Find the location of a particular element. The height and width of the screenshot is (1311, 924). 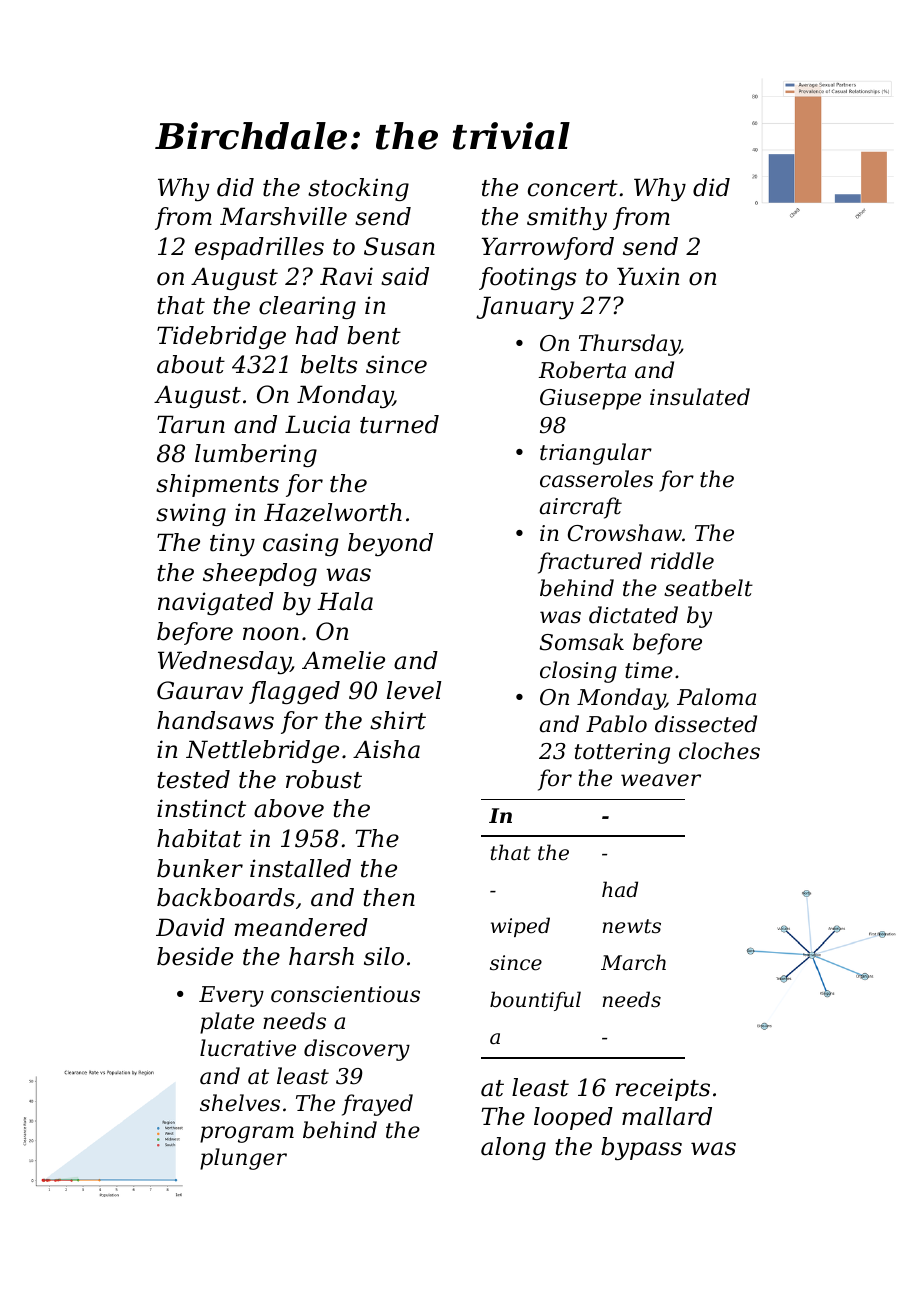

frayed is located at coordinates (377, 1105).
